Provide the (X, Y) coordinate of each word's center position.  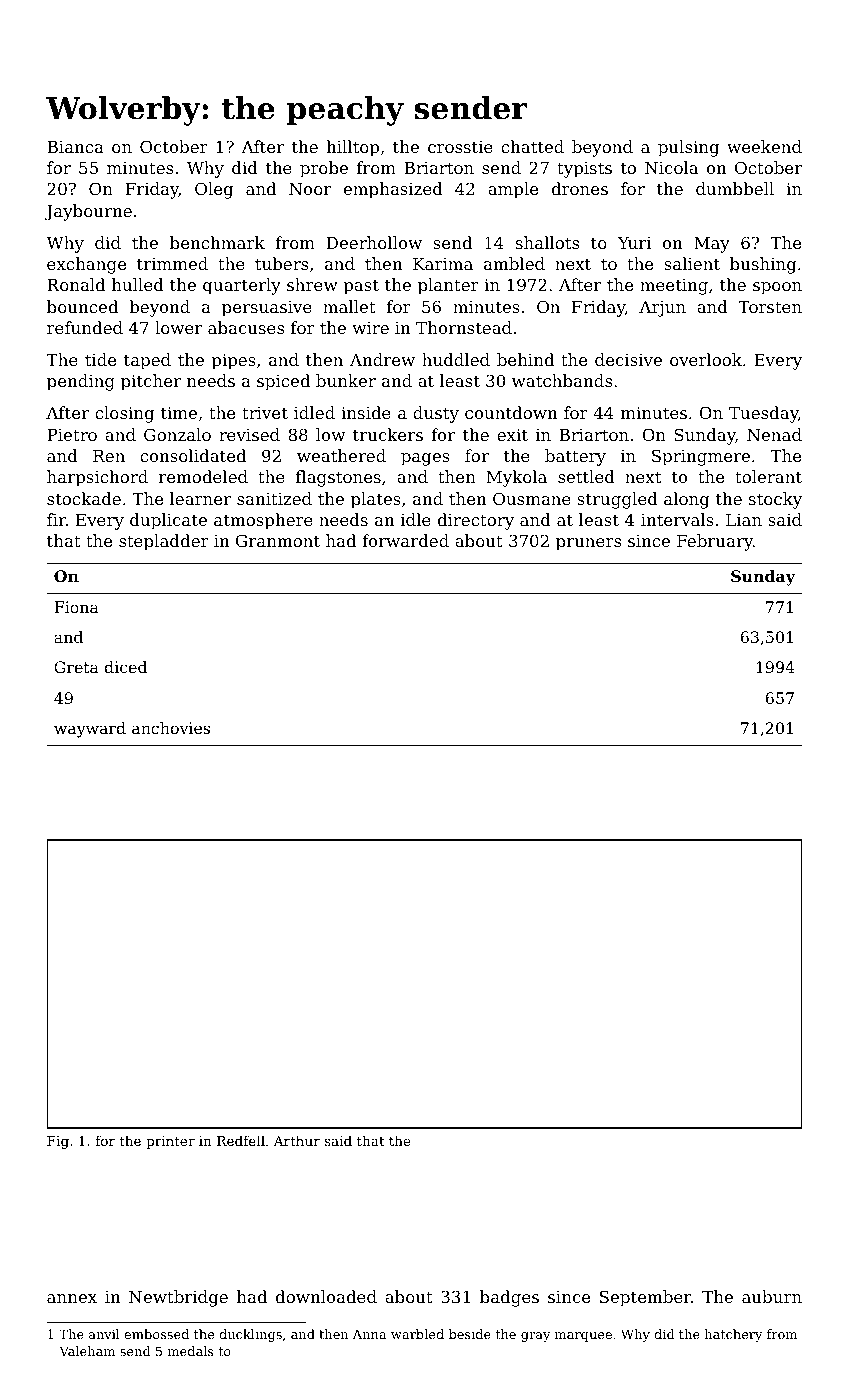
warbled (417, 1334)
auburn (772, 1296)
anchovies (171, 728)
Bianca (75, 147)
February (715, 542)
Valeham (87, 1351)
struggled (617, 500)
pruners (588, 544)
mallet (349, 306)
